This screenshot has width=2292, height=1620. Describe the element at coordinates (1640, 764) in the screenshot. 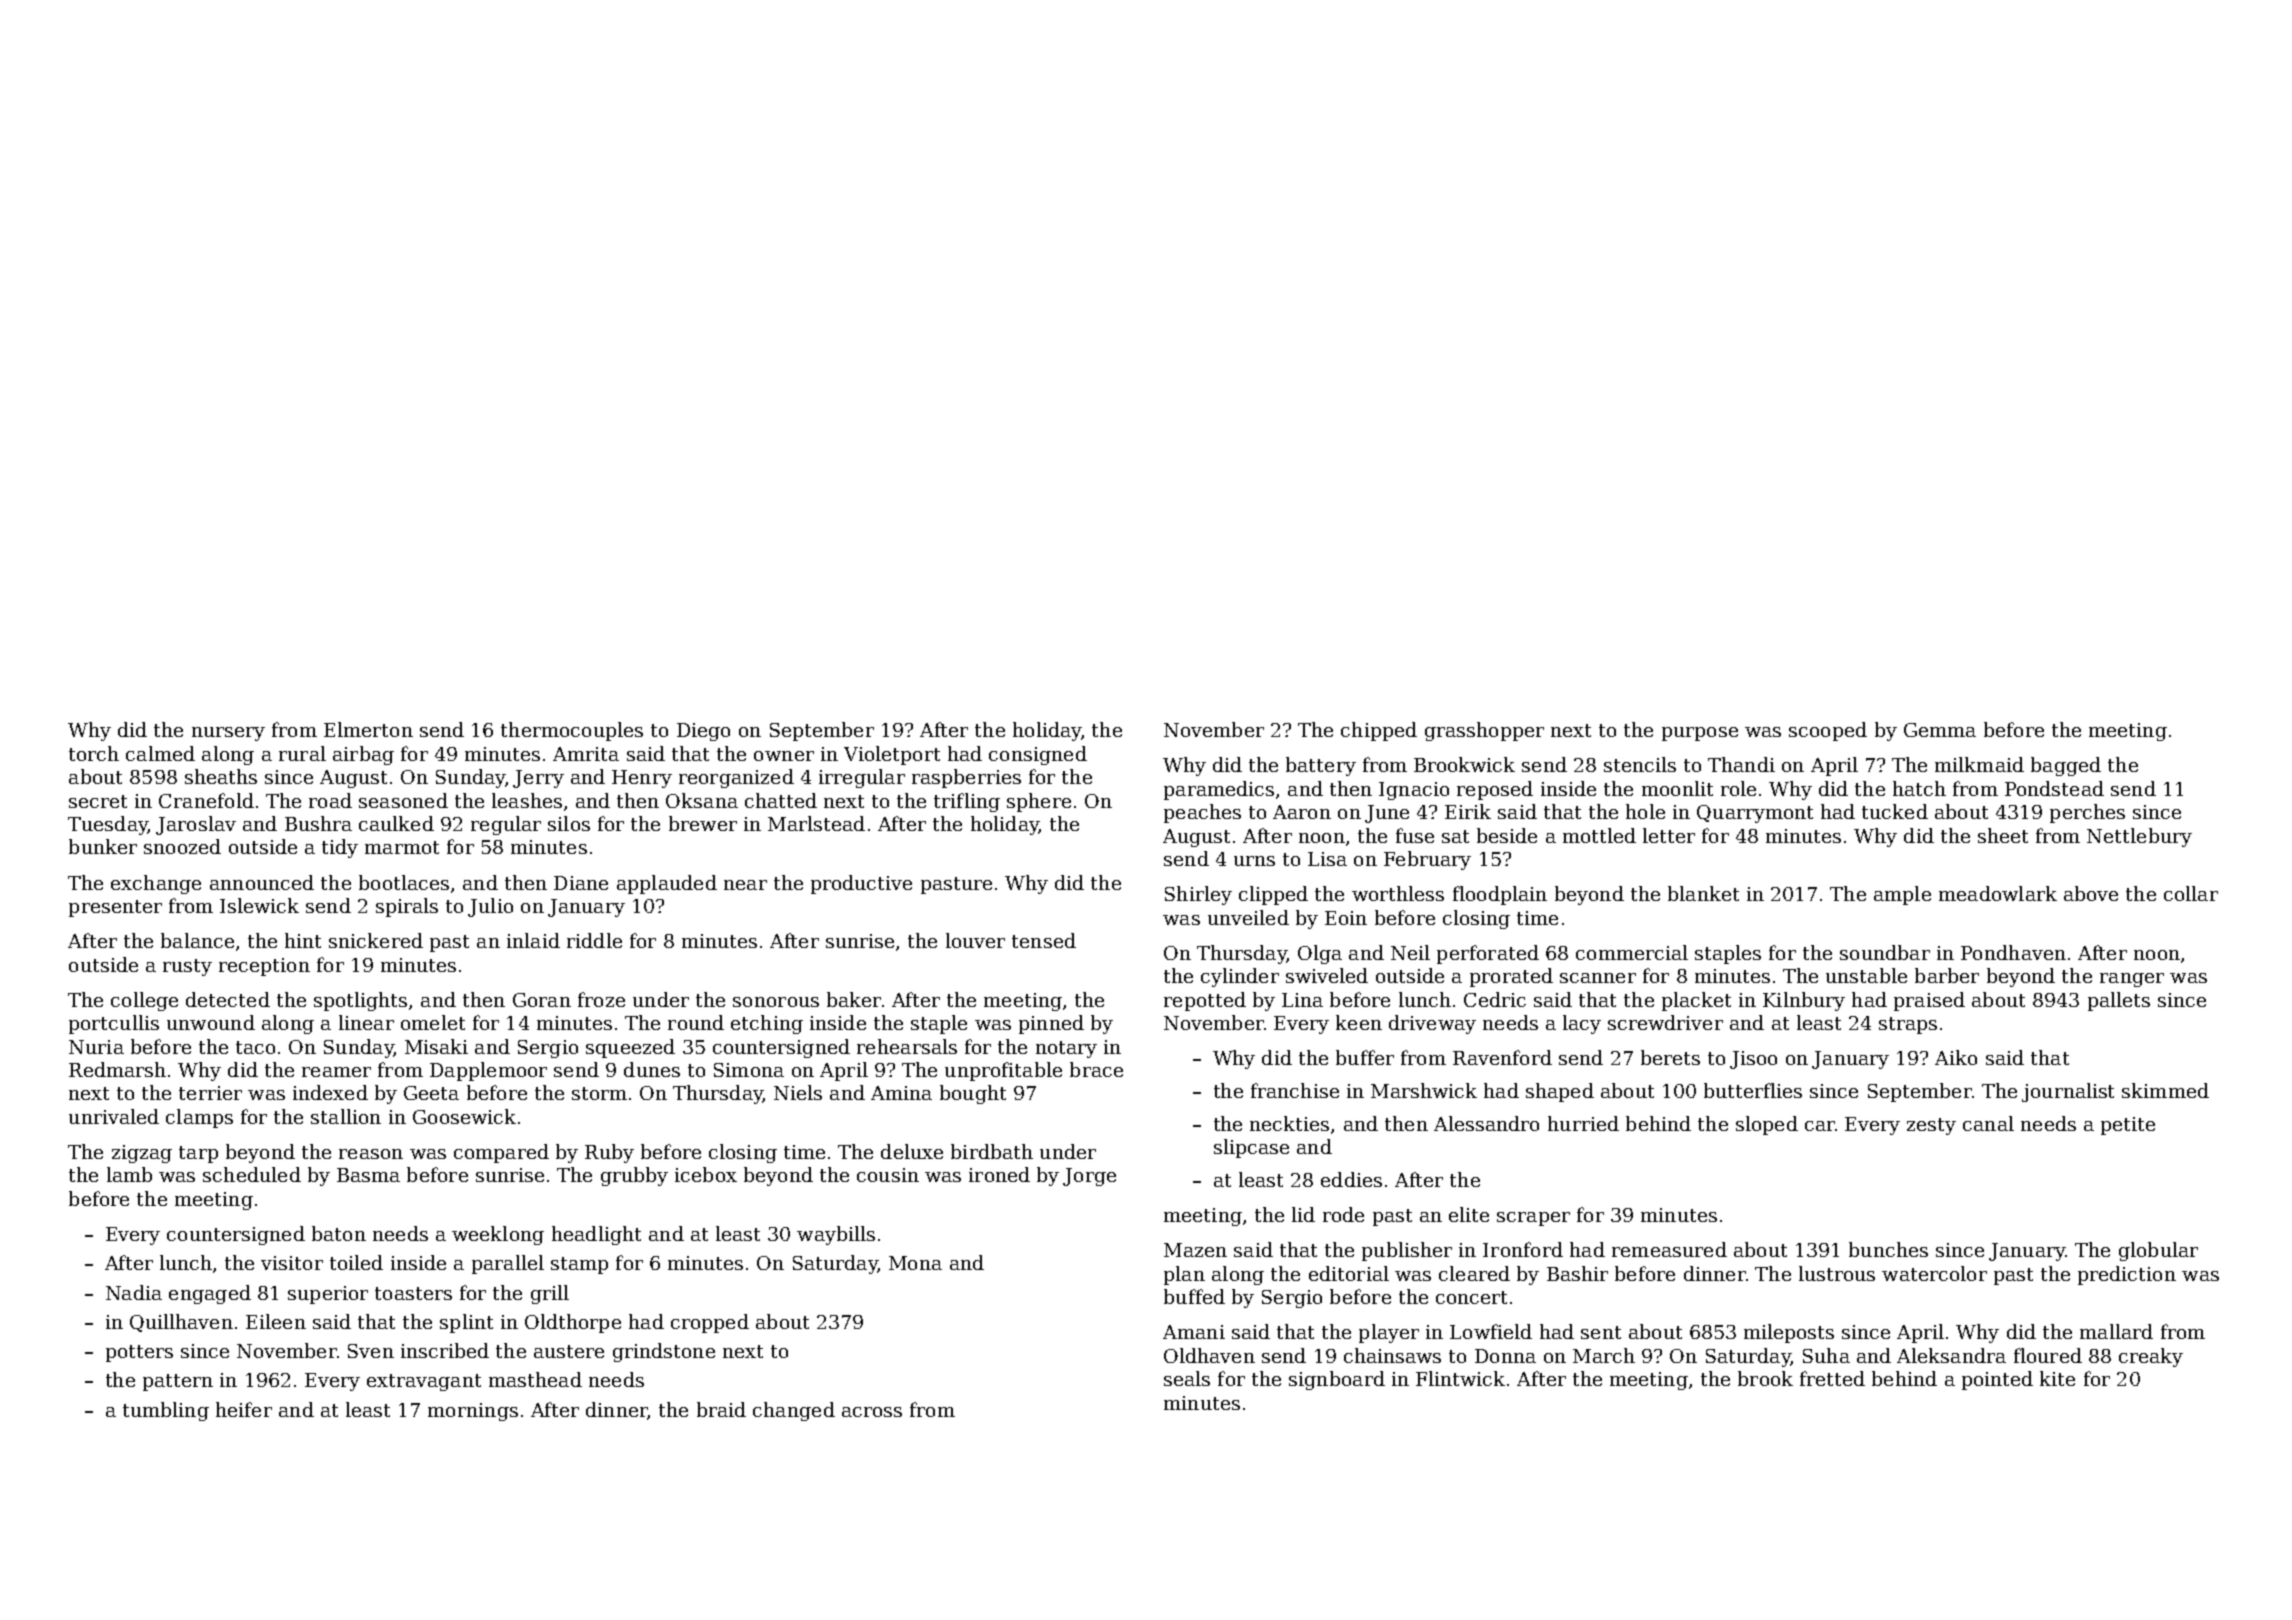

I see `stencils` at that location.
